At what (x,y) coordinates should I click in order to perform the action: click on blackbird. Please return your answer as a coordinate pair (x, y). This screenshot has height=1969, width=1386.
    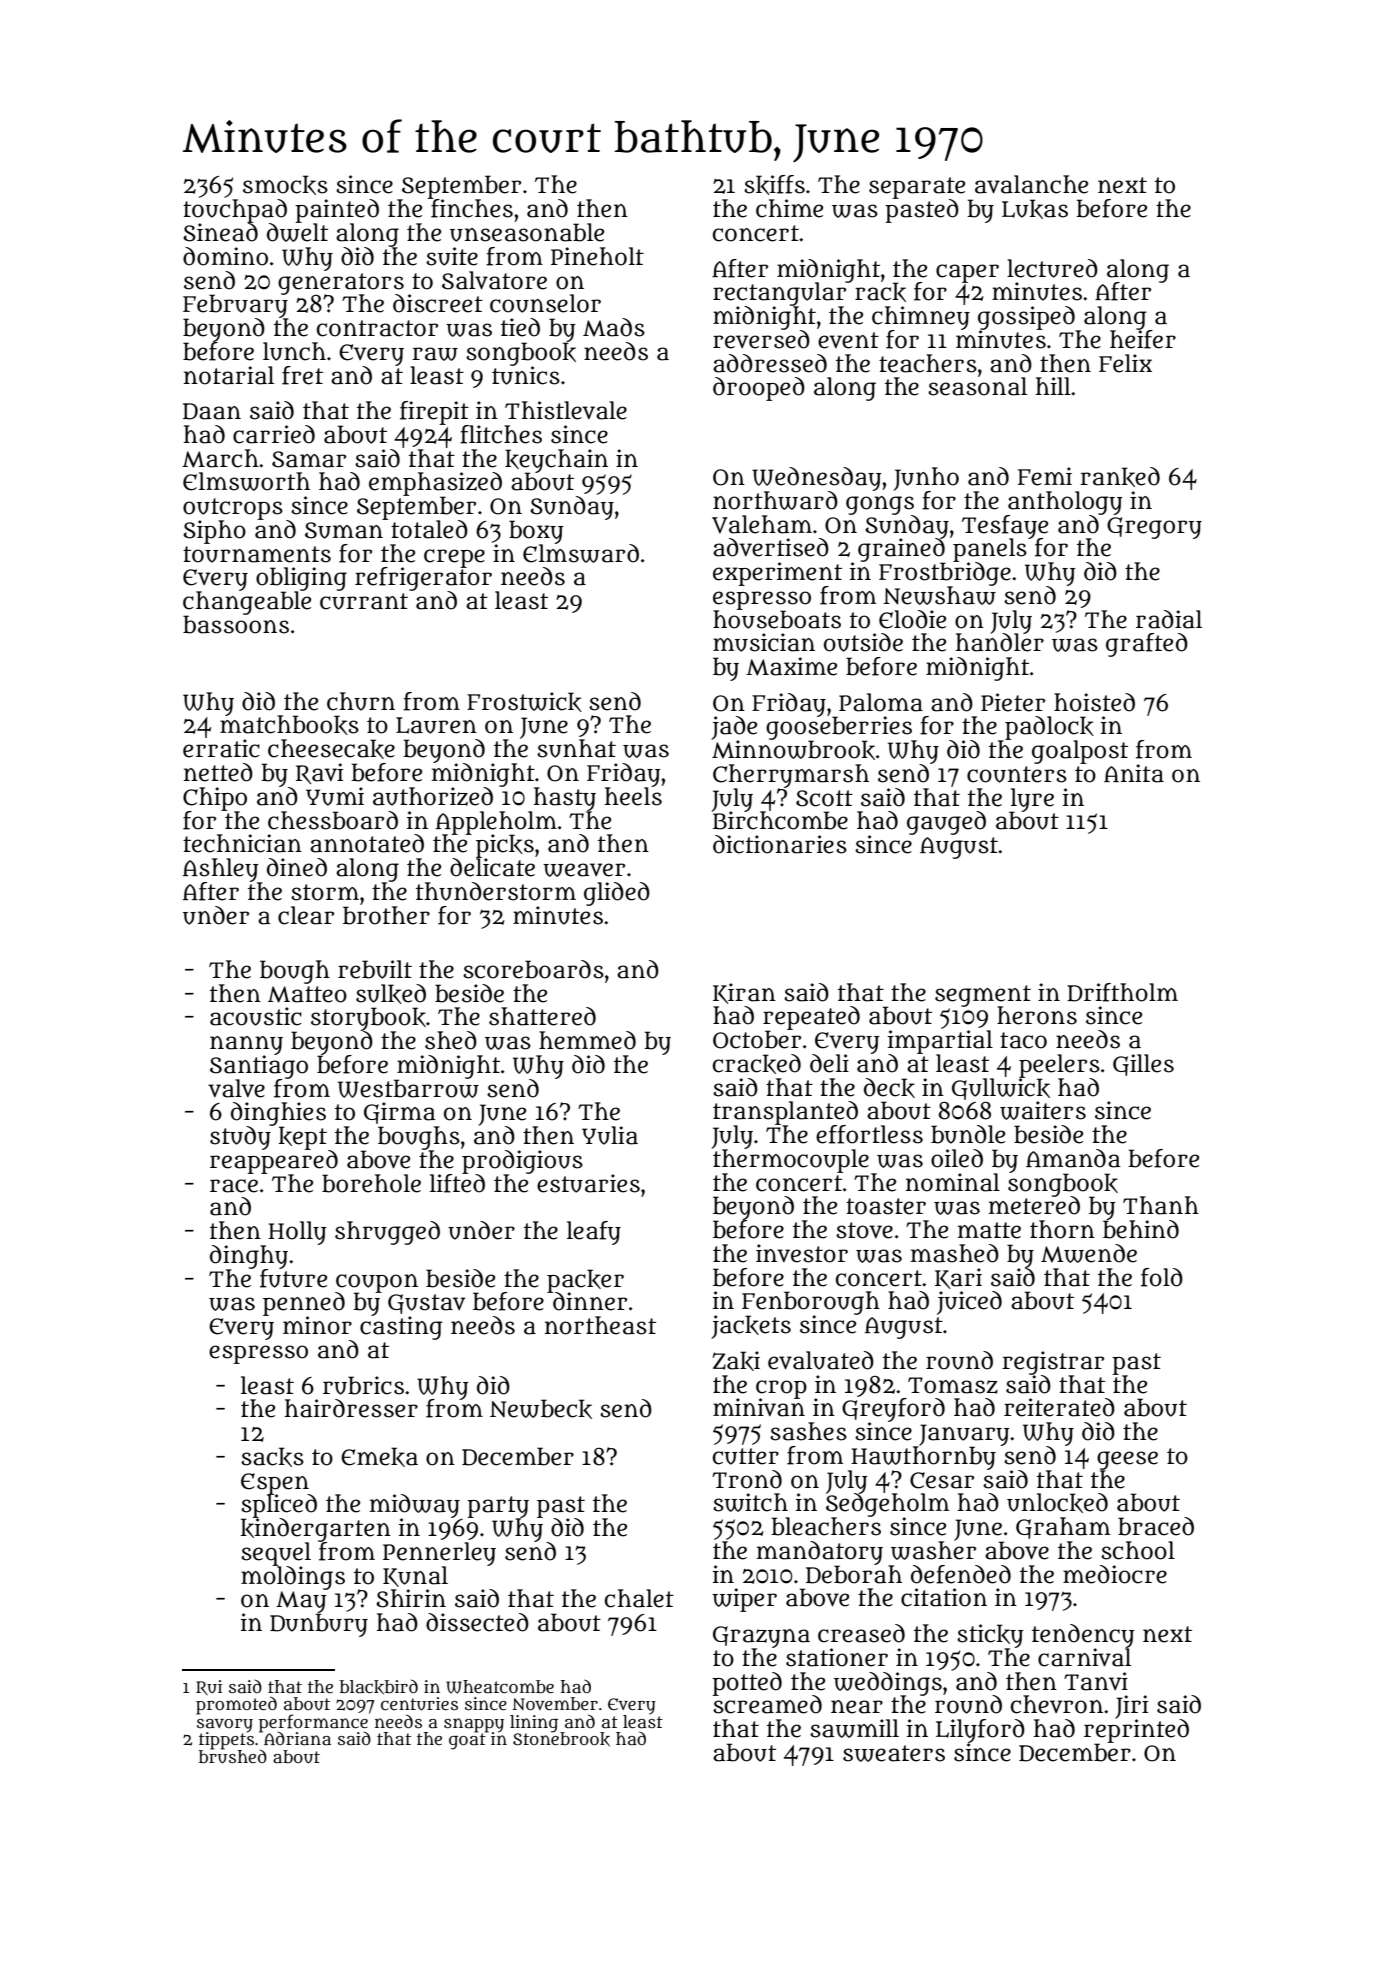
    Looking at the image, I should click on (379, 1687).
